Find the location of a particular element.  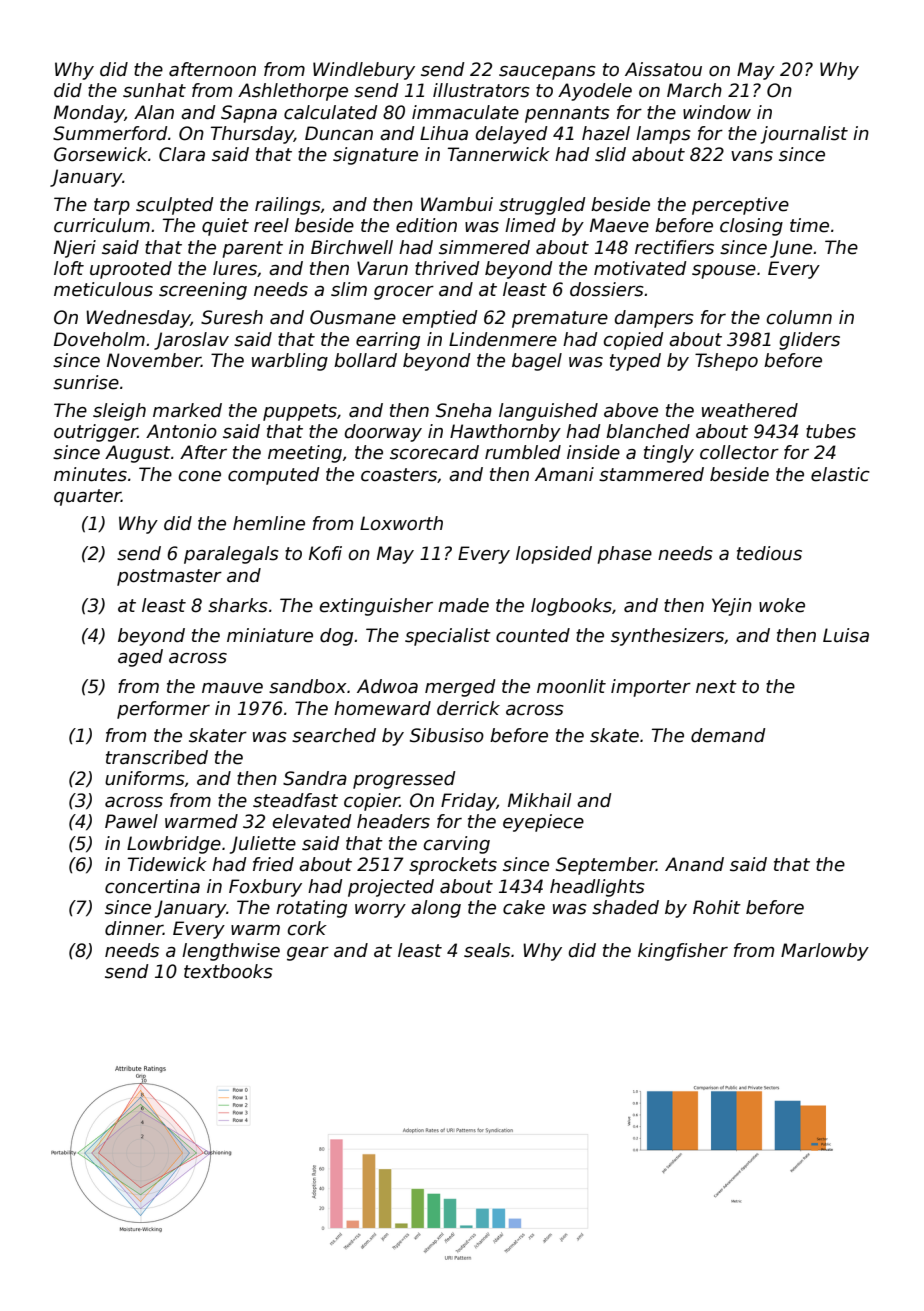

textbooks is located at coordinates (228, 971).
